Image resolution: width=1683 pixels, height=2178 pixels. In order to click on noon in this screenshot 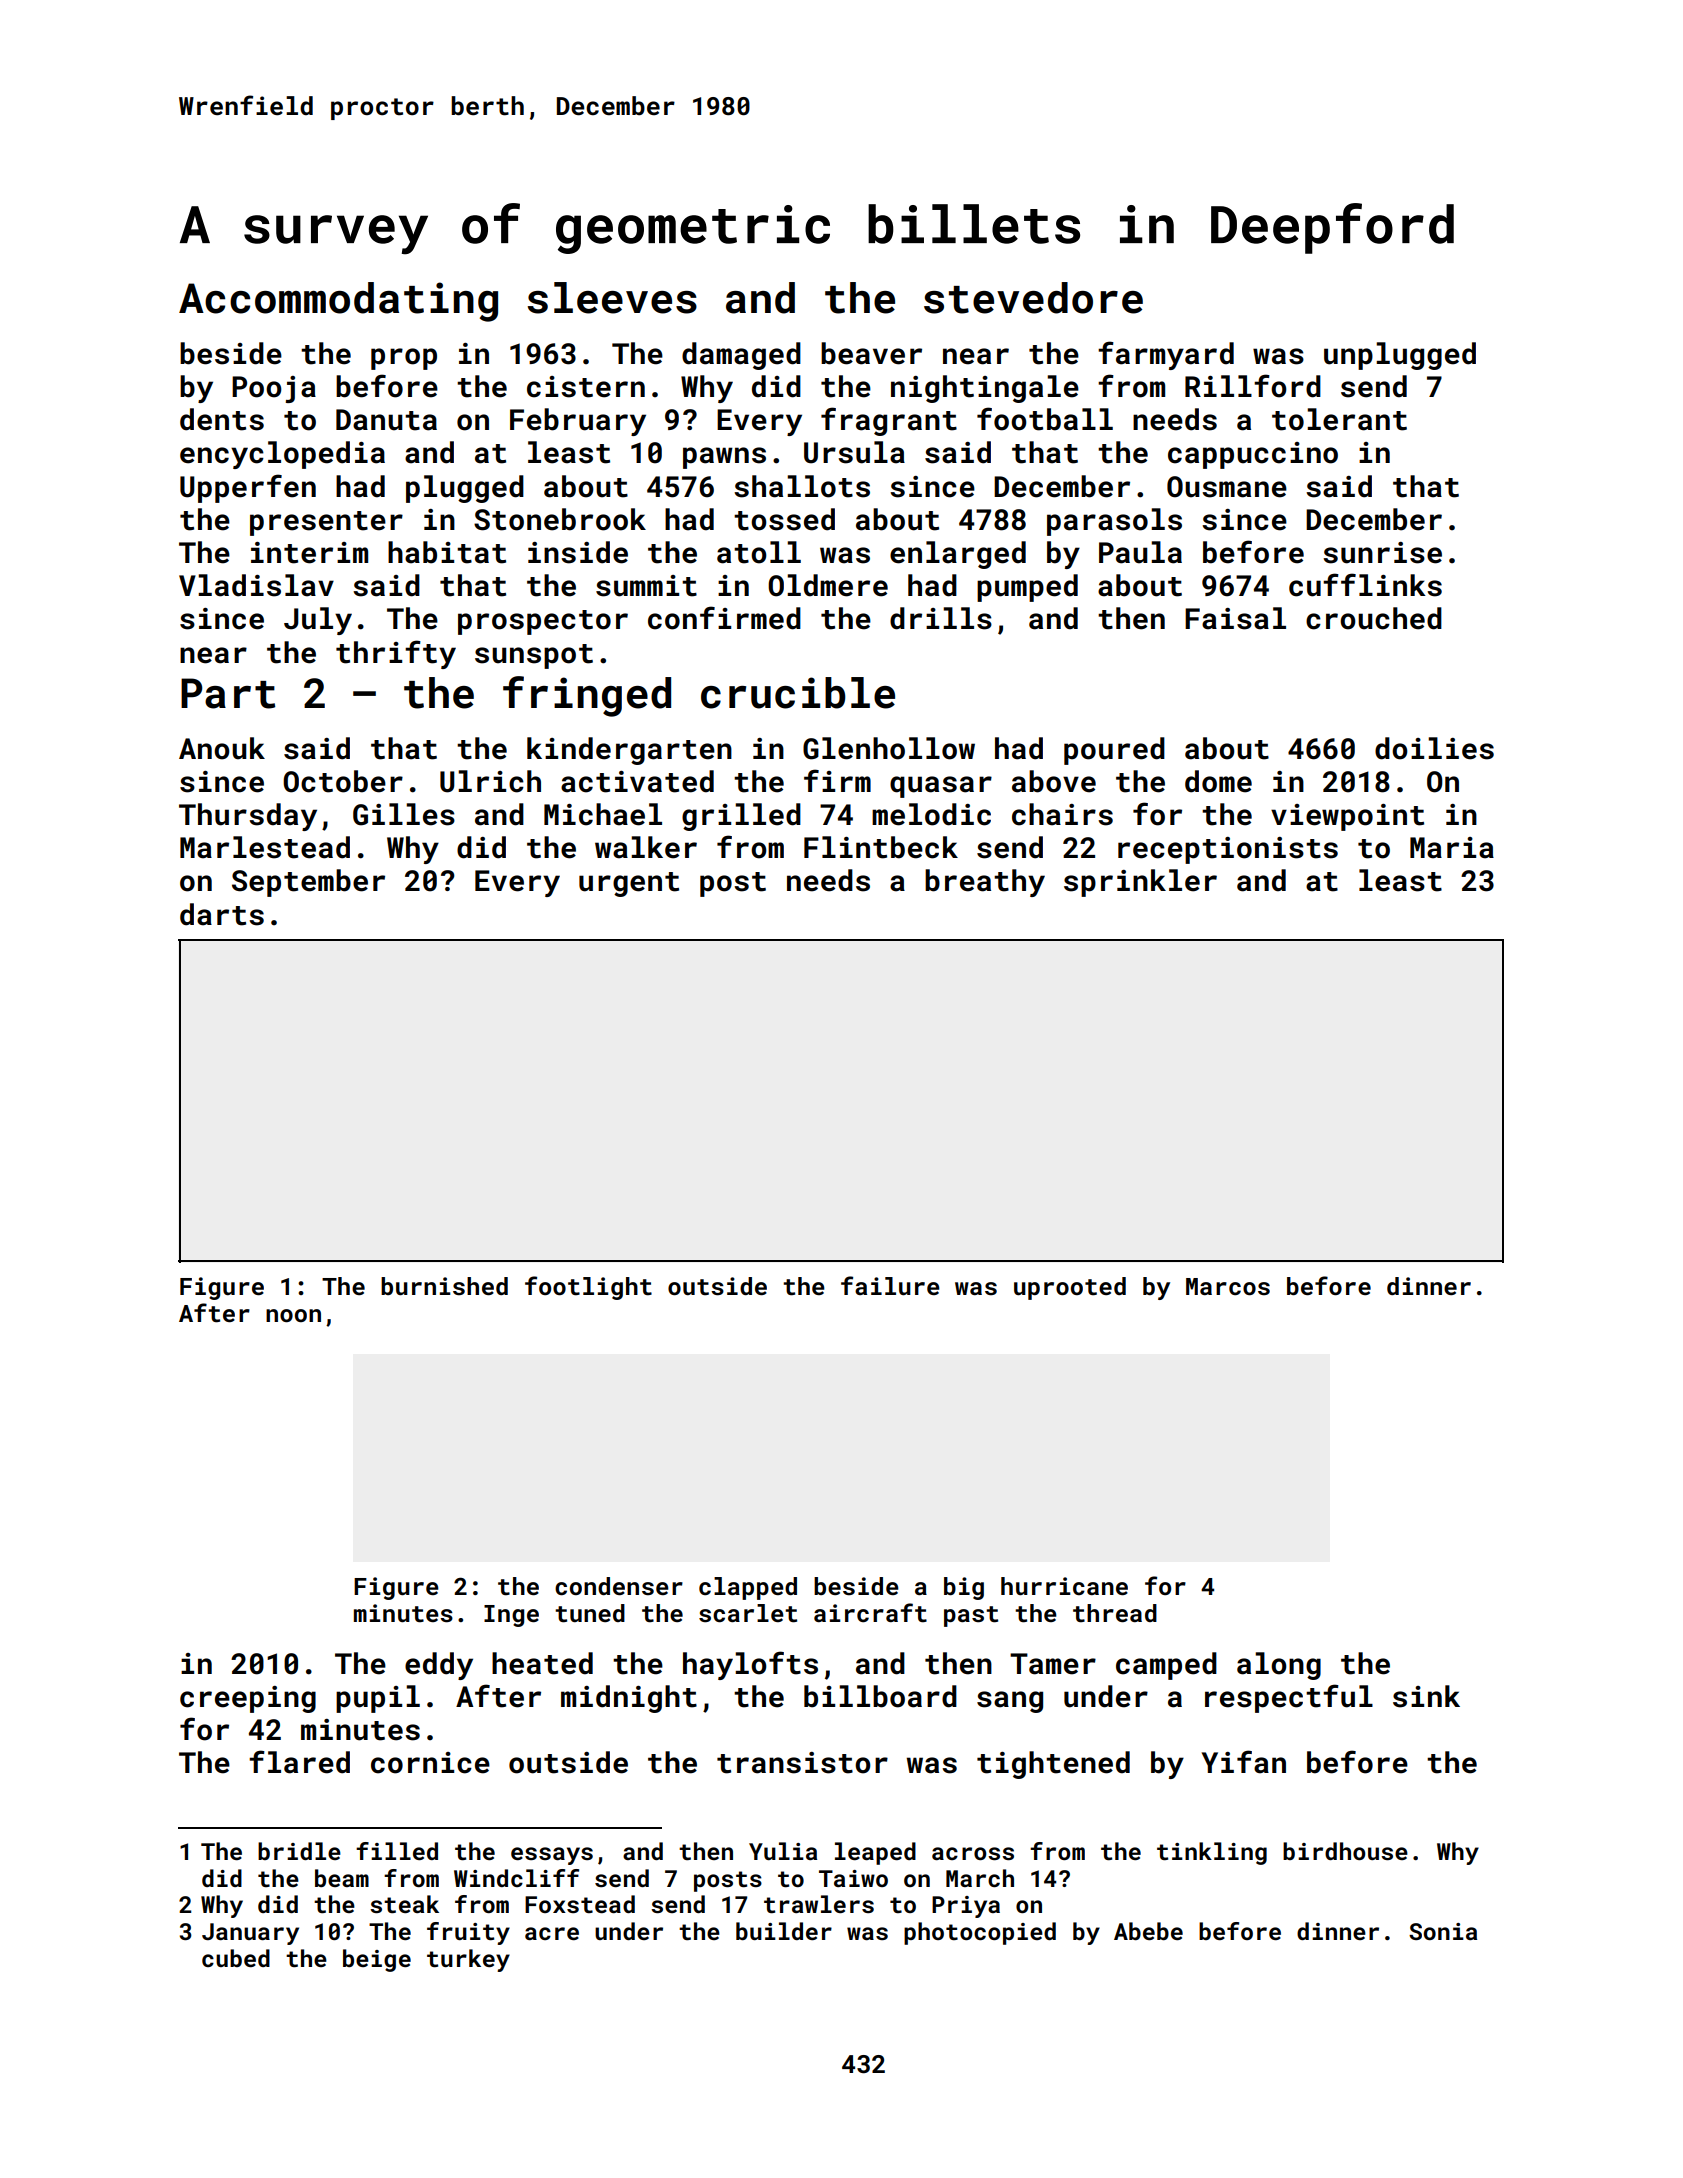, I will do `click(293, 1315)`.
